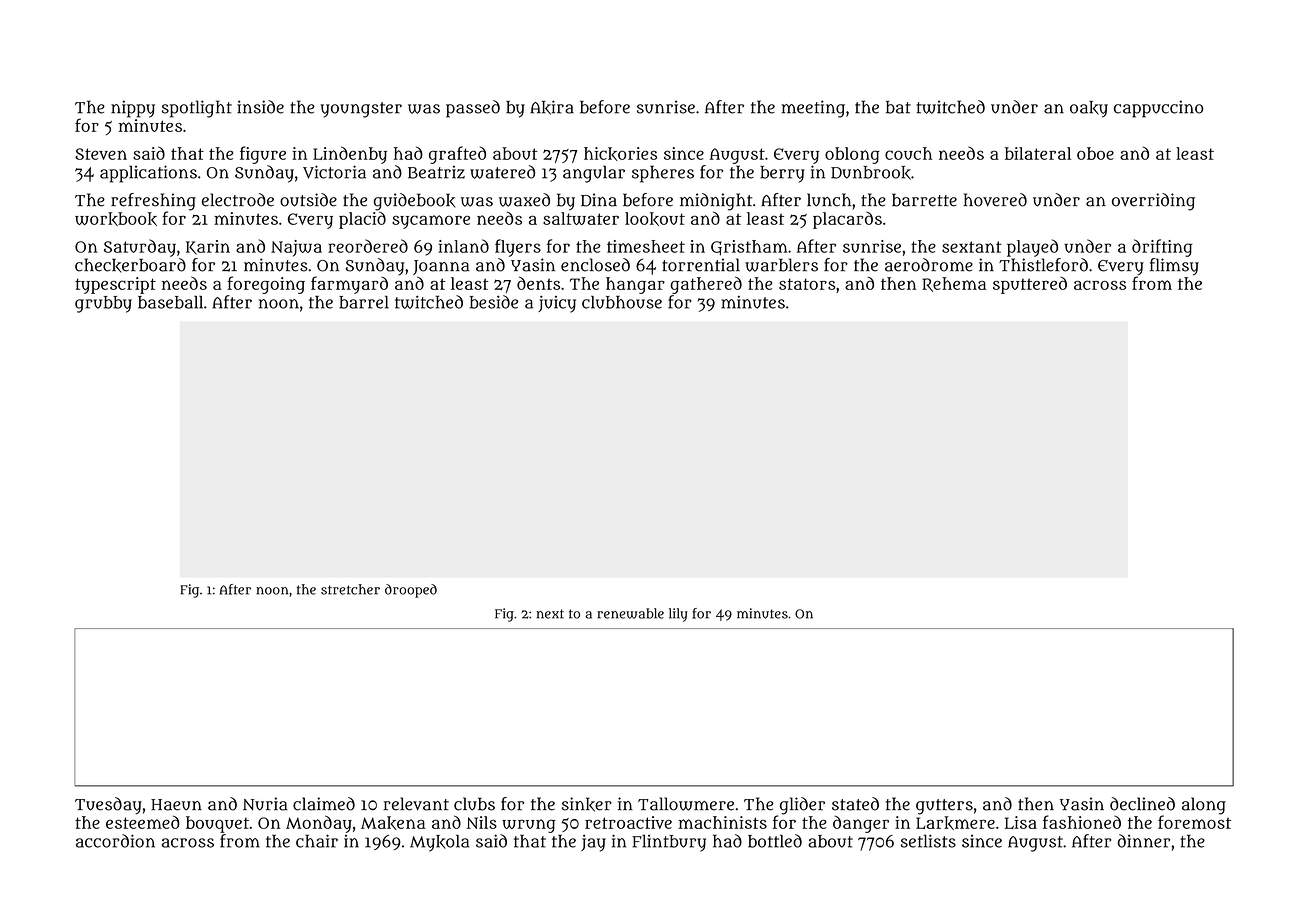  Describe the element at coordinates (678, 615) in the image. I see `lily` at that location.
